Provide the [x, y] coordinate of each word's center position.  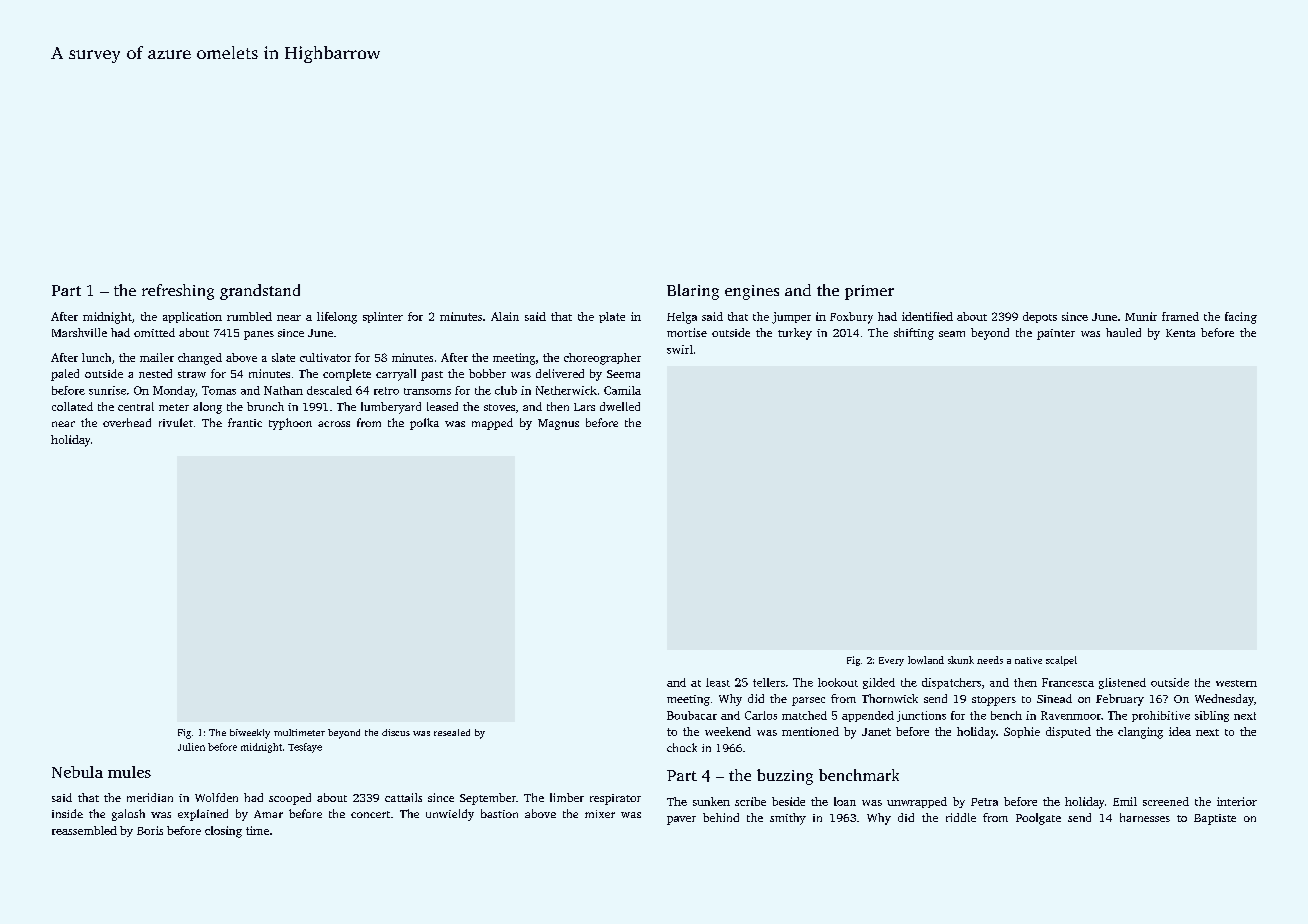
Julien [191, 747]
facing [1241, 318]
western [1236, 683]
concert [370, 814]
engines [752, 292]
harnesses [1145, 817]
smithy [788, 819]
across [334, 424]
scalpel [1061, 661]
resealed [452, 732]
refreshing [178, 292]
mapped [492, 424]
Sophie [1022, 732]
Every [891, 661]
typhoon [290, 424]
